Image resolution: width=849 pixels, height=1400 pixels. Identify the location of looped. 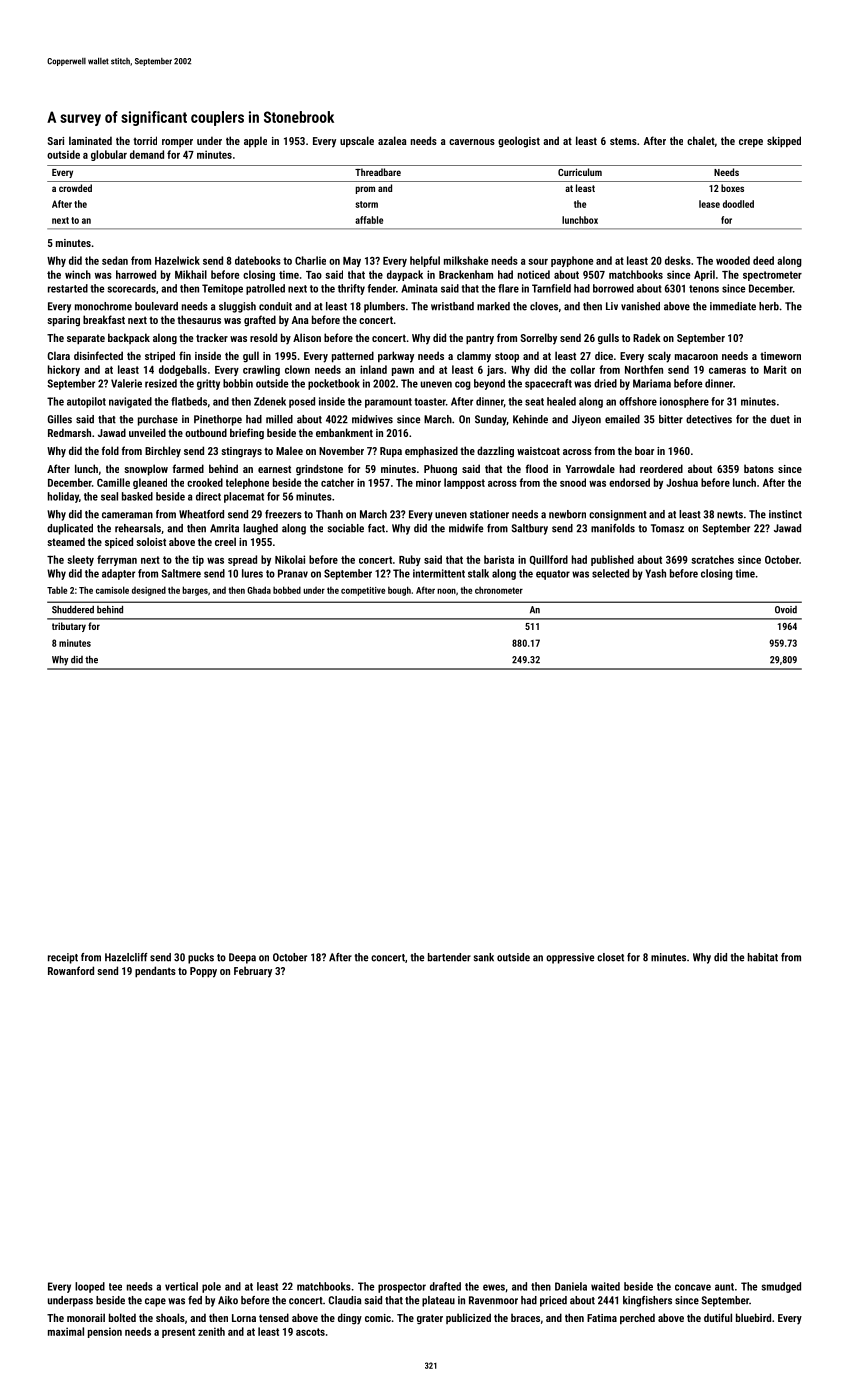
(90, 1287).
